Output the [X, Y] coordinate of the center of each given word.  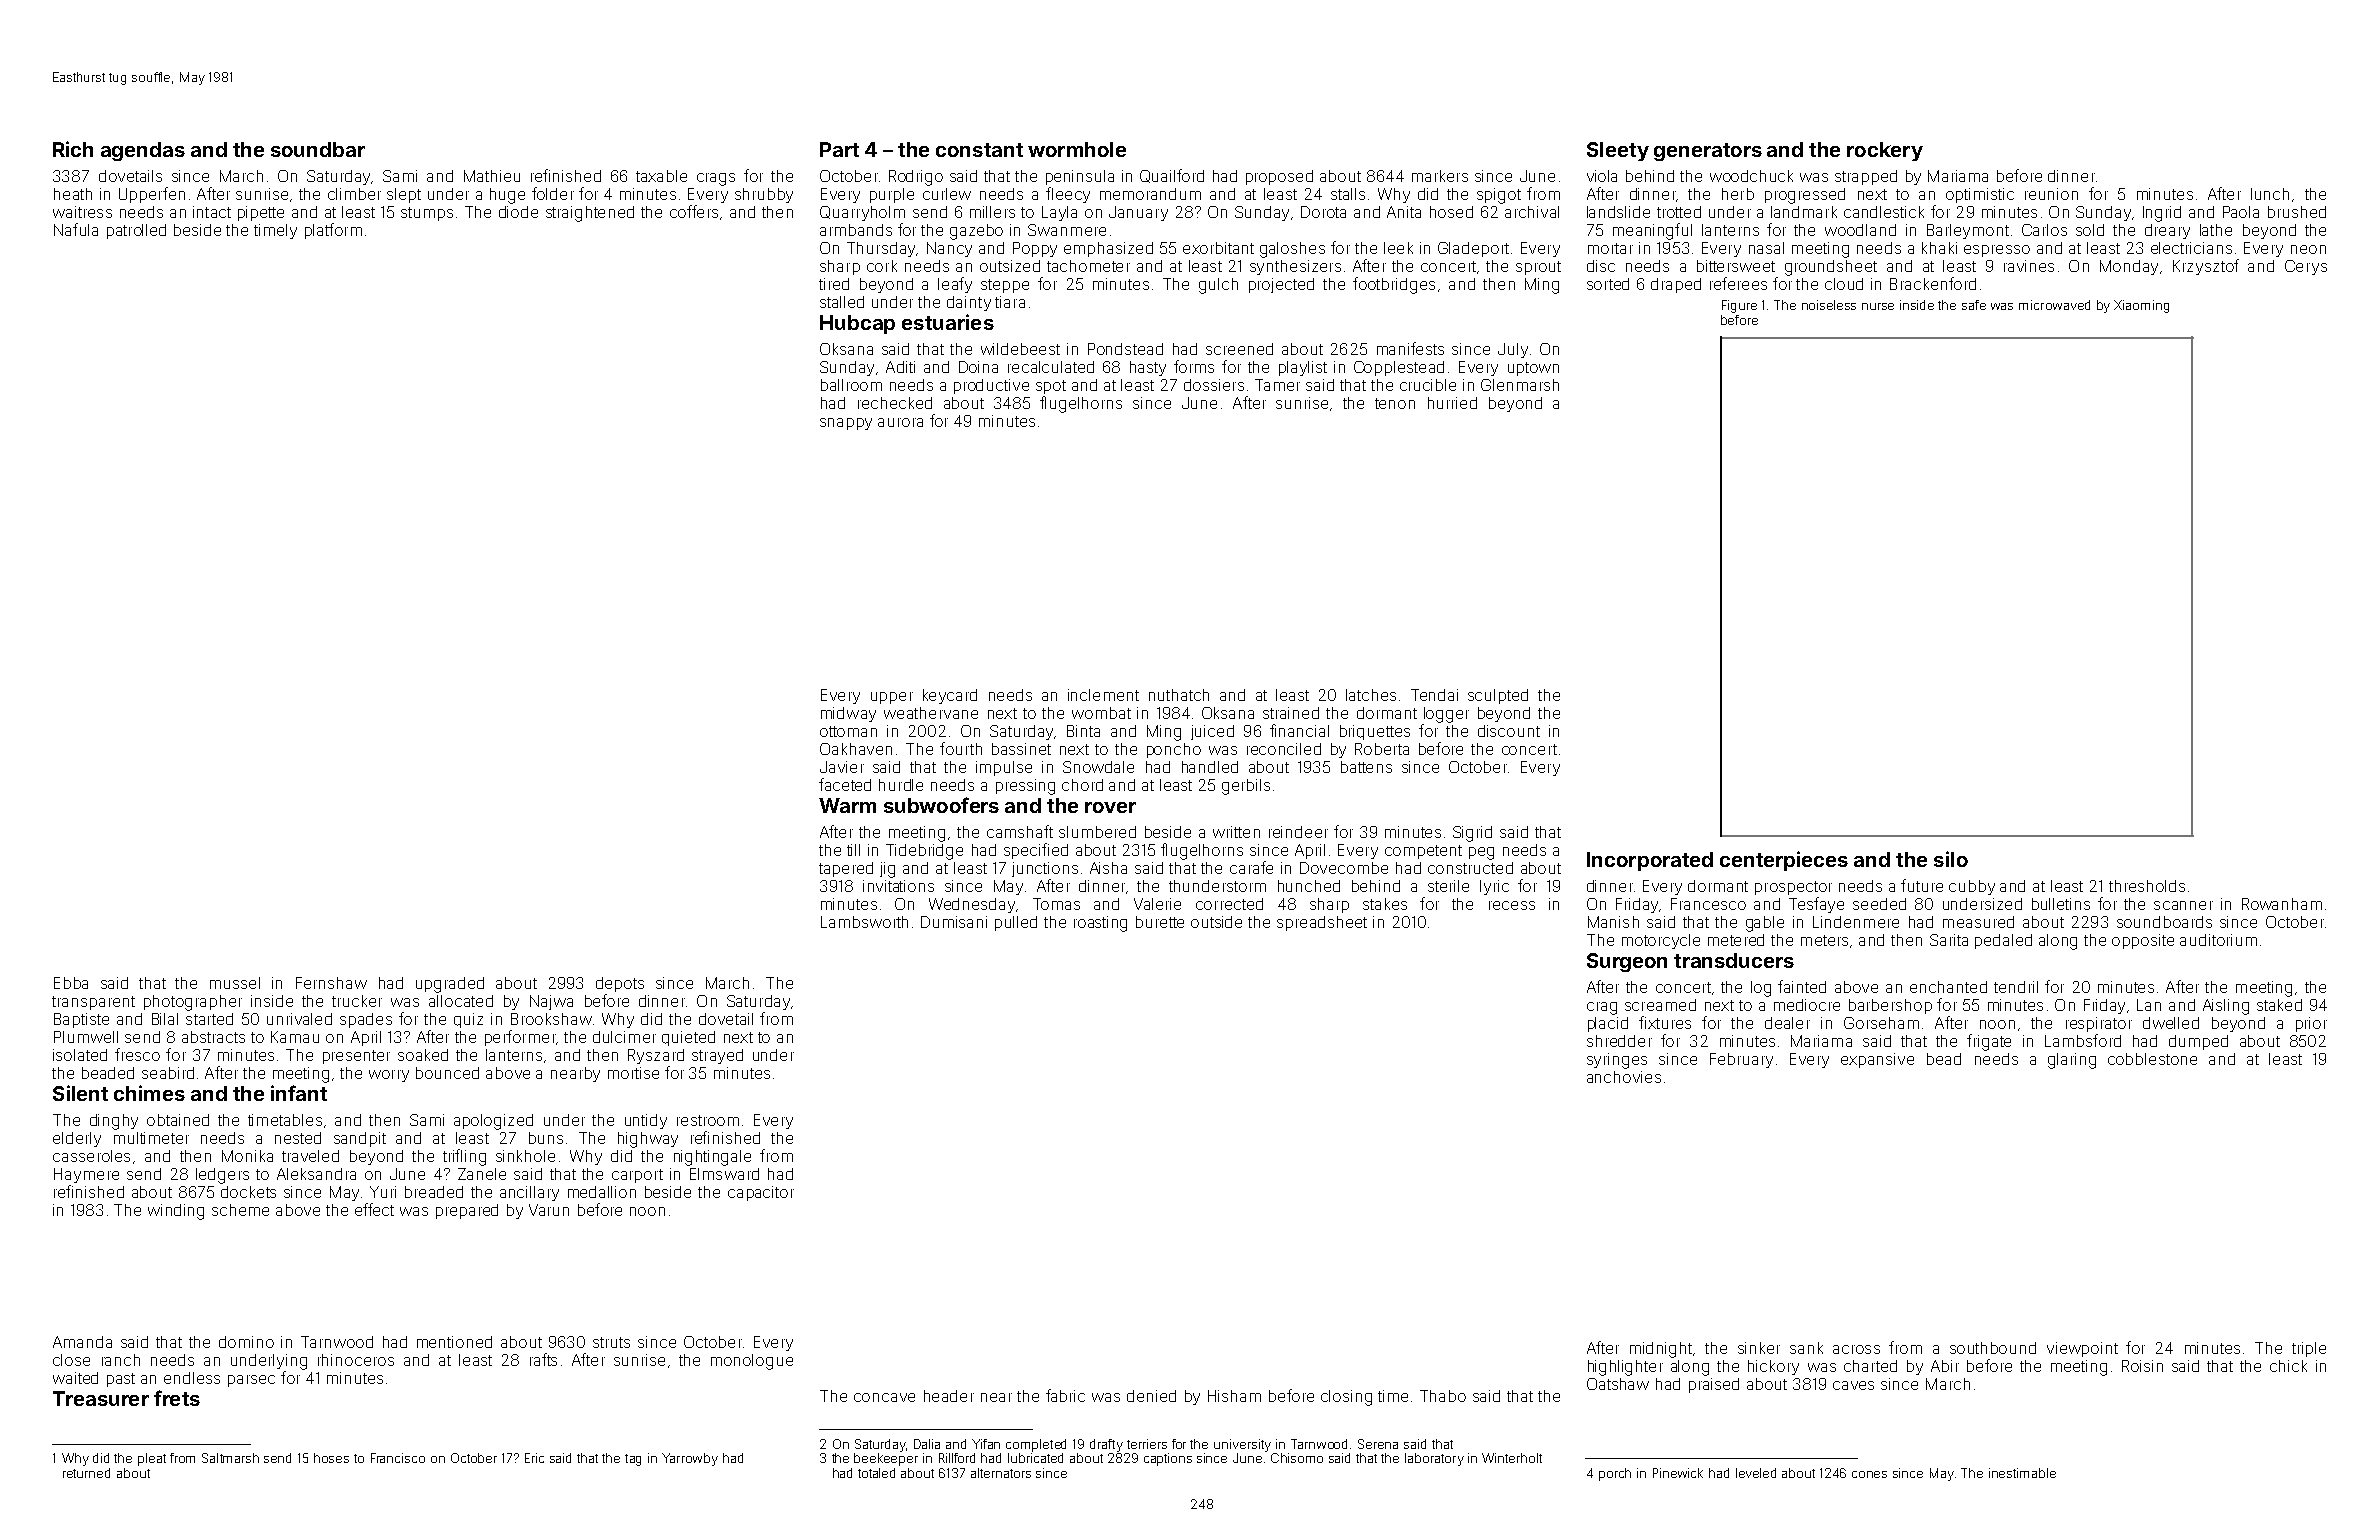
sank [1806, 1348]
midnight [1661, 1350]
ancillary [529, 1193]
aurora [900, 422]
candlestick [1884, 212]
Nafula [76, 229]
